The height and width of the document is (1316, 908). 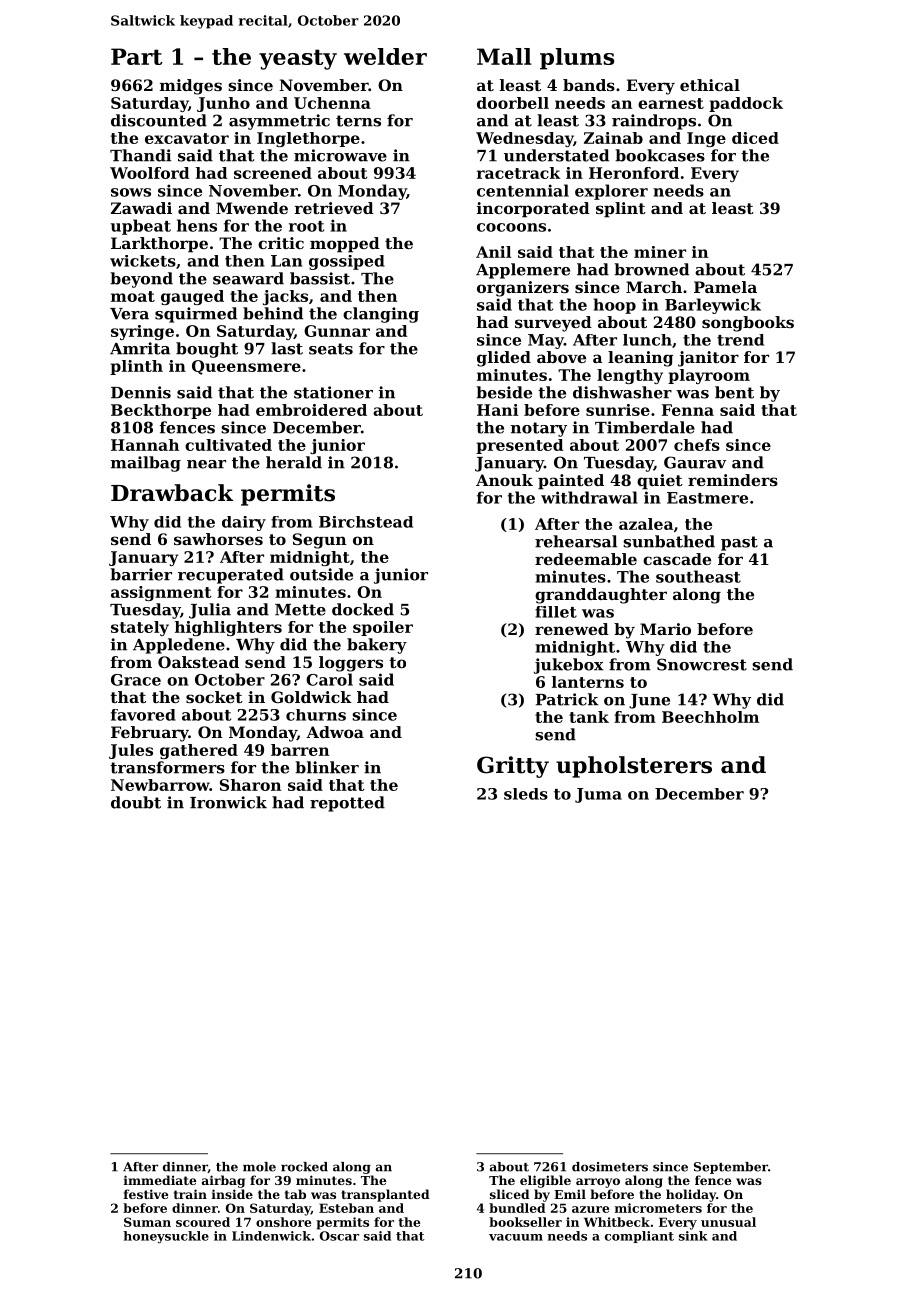 What do you see at coordinates (385, 56) in the document?
I see `welder` at bounding box center [385, 56].
